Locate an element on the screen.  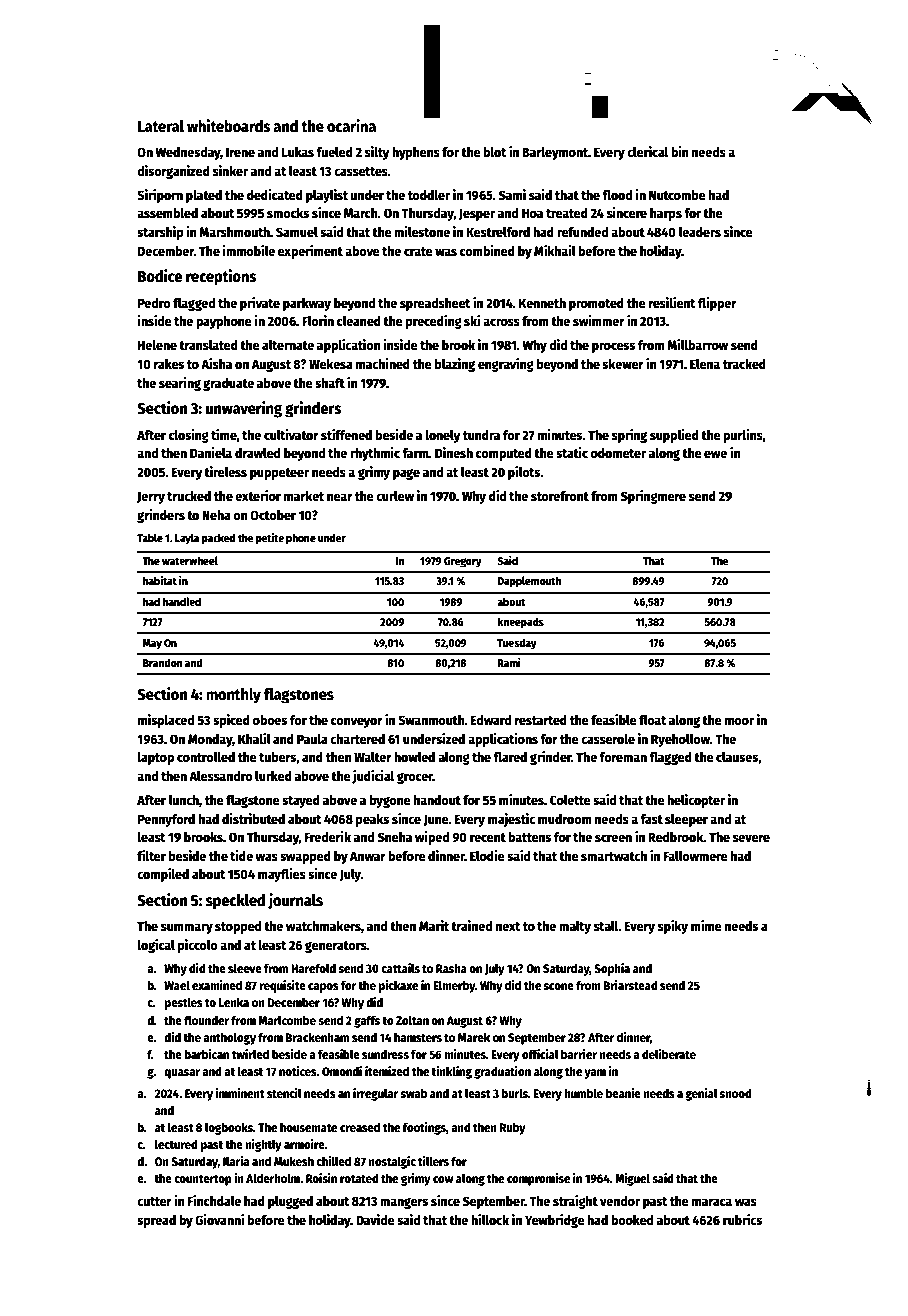
moor is located at coordinates (739, 721).
